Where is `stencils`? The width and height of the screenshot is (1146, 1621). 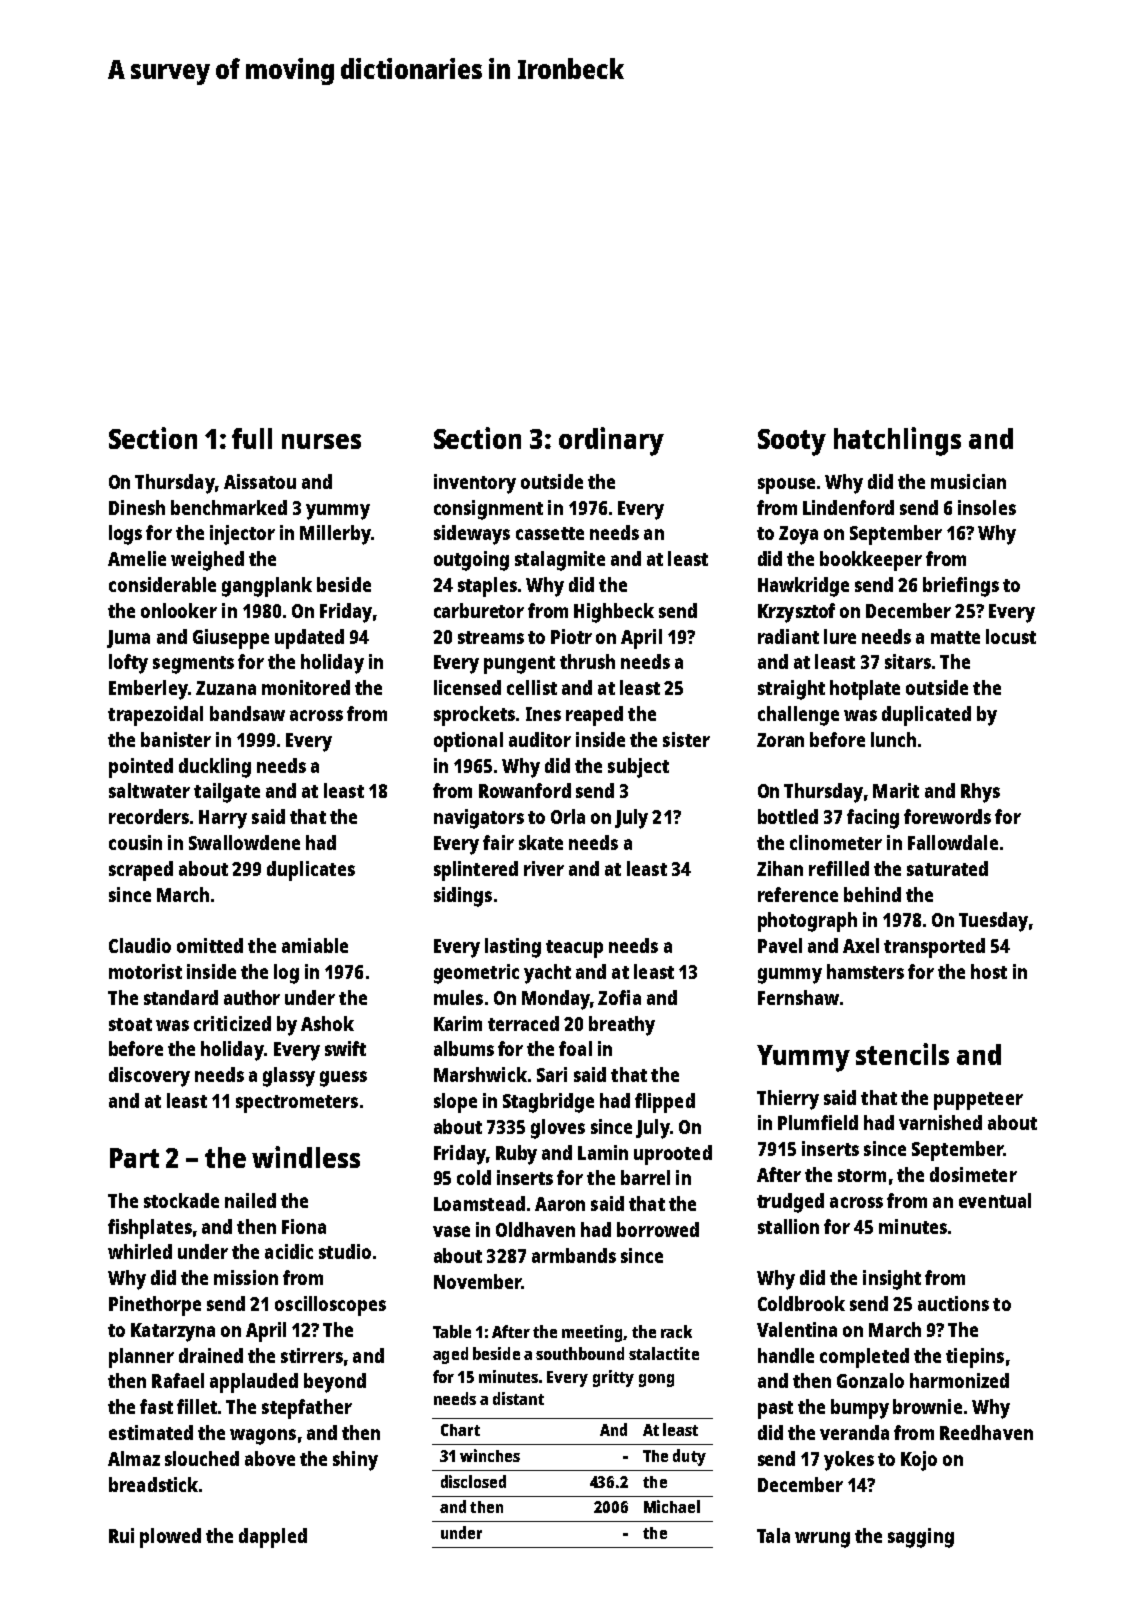
stencils is located at coordinates (902, 1054).
